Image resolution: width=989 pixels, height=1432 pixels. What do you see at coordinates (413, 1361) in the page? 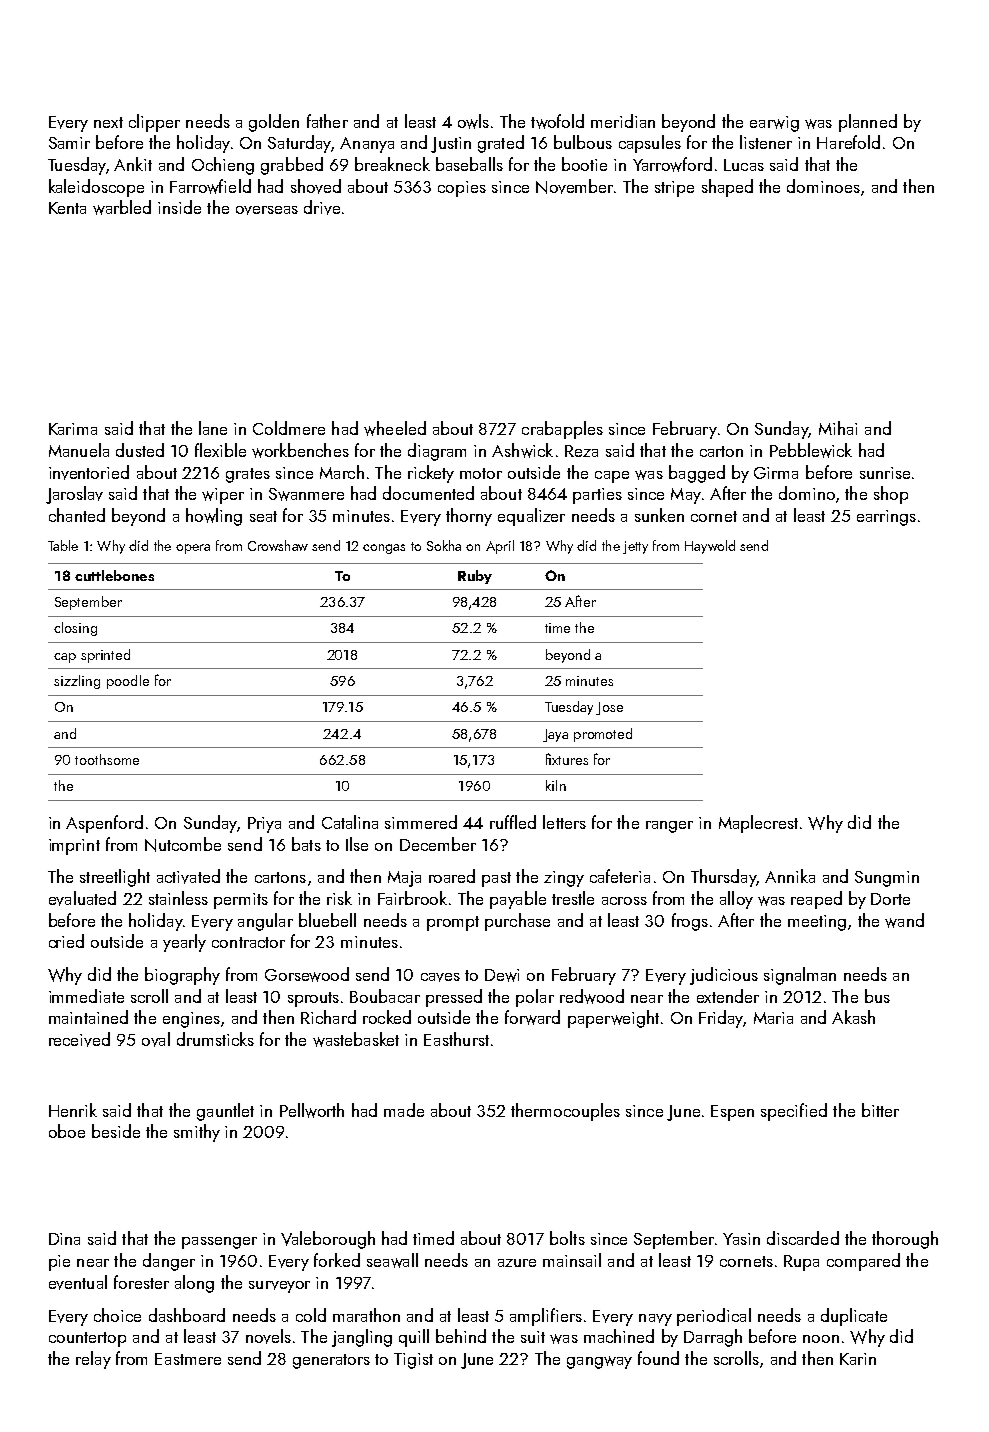
I see `Tigist` at bounding box center [413, 1361].
